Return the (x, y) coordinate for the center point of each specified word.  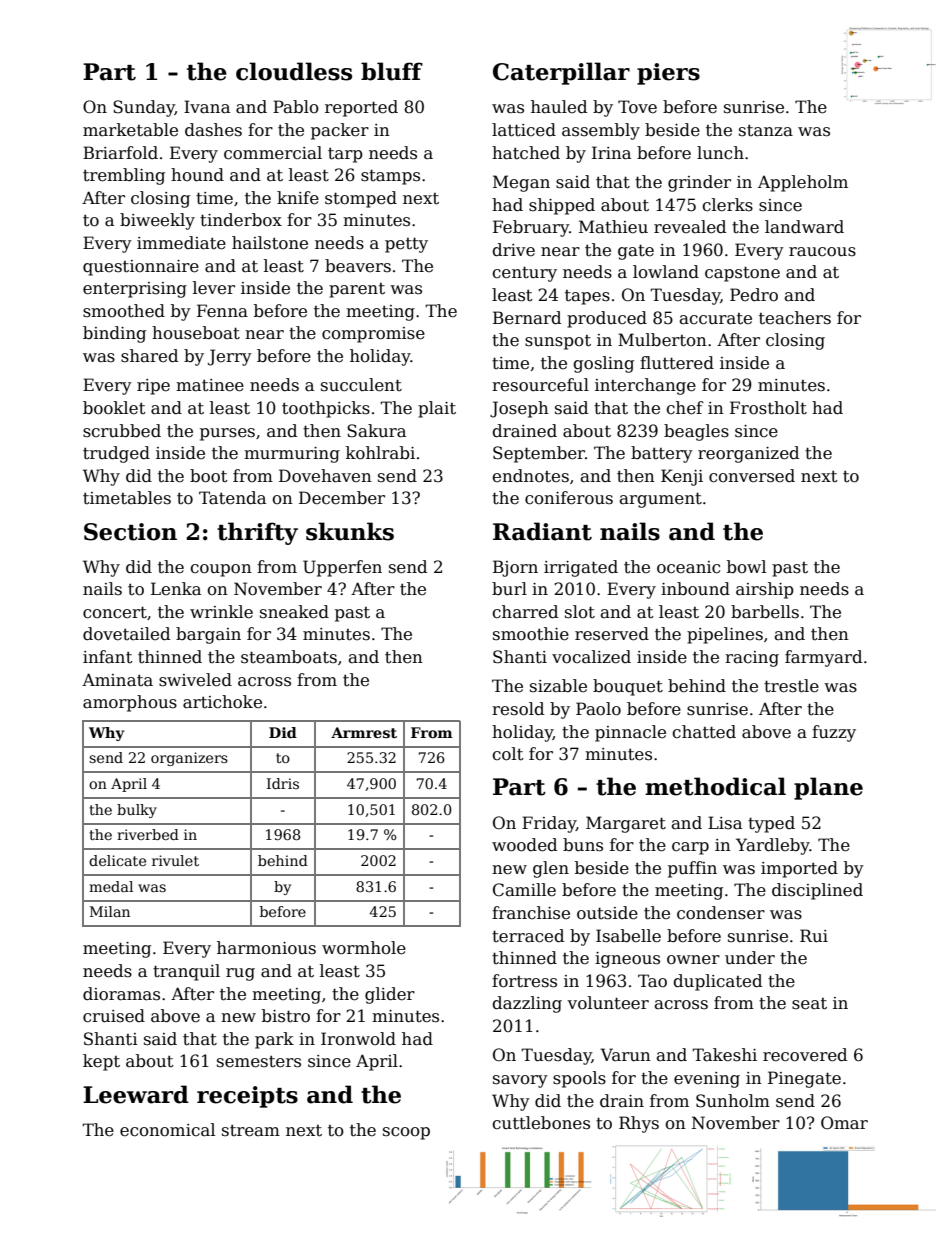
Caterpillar (561, 73)
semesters (259, 1062)
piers (668, 74)
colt (508, 754)
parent (357, 290)
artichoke (222, 702)
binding (114, 334)
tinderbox (241, 220)
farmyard (823, 658)
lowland (666, 272)
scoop (406, 1133)
